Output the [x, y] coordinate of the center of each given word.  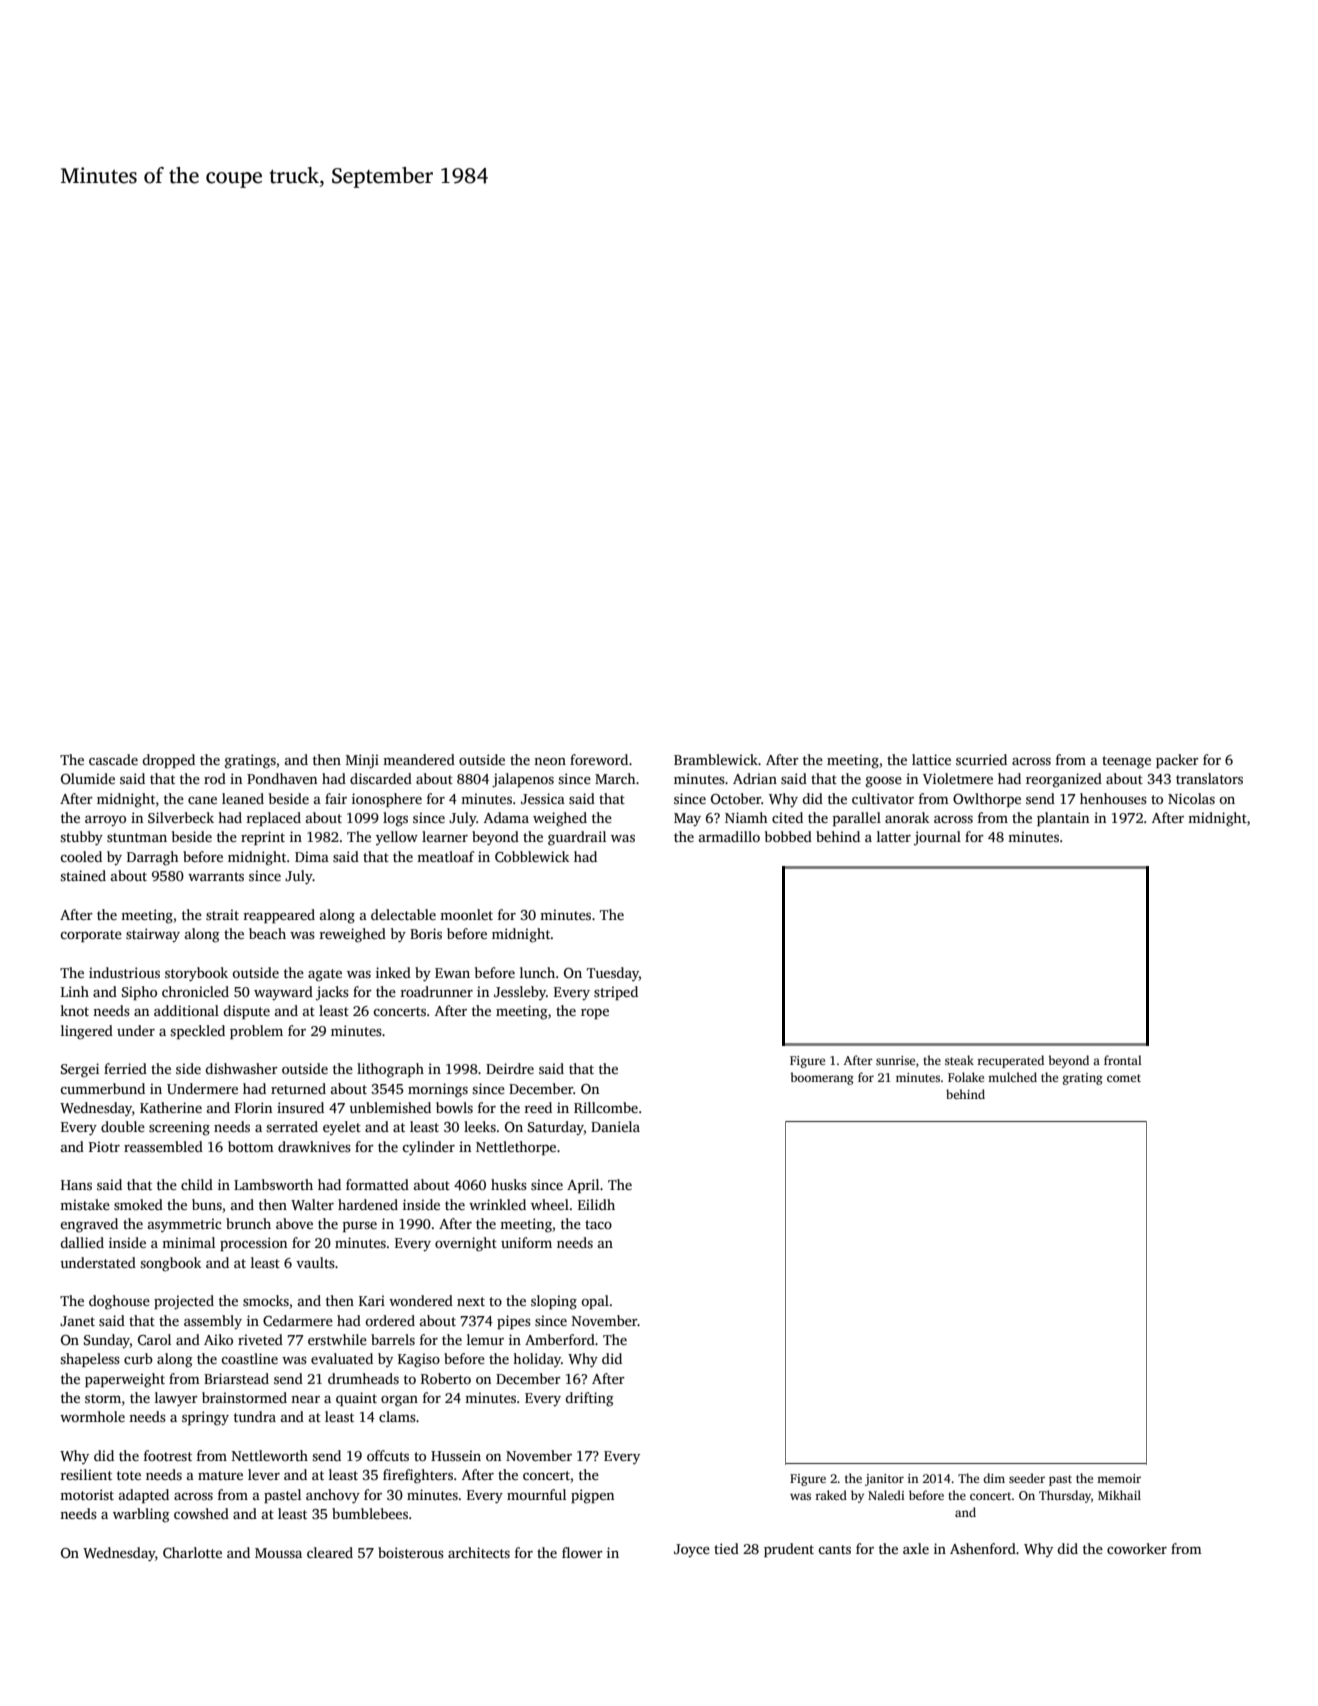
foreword [599, 759]
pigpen [592, 1496]
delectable [403, 914]
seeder [1027, 1478]
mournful [536, 1494]
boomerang [822, 1078]
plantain [1063, 819]
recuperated [1011, 1061]
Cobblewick [532, 856]
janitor [884, 1480]
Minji [362, 761]
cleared [330, 1552]
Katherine [171, 1107]
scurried [981, 759]
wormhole [92, 1416]
